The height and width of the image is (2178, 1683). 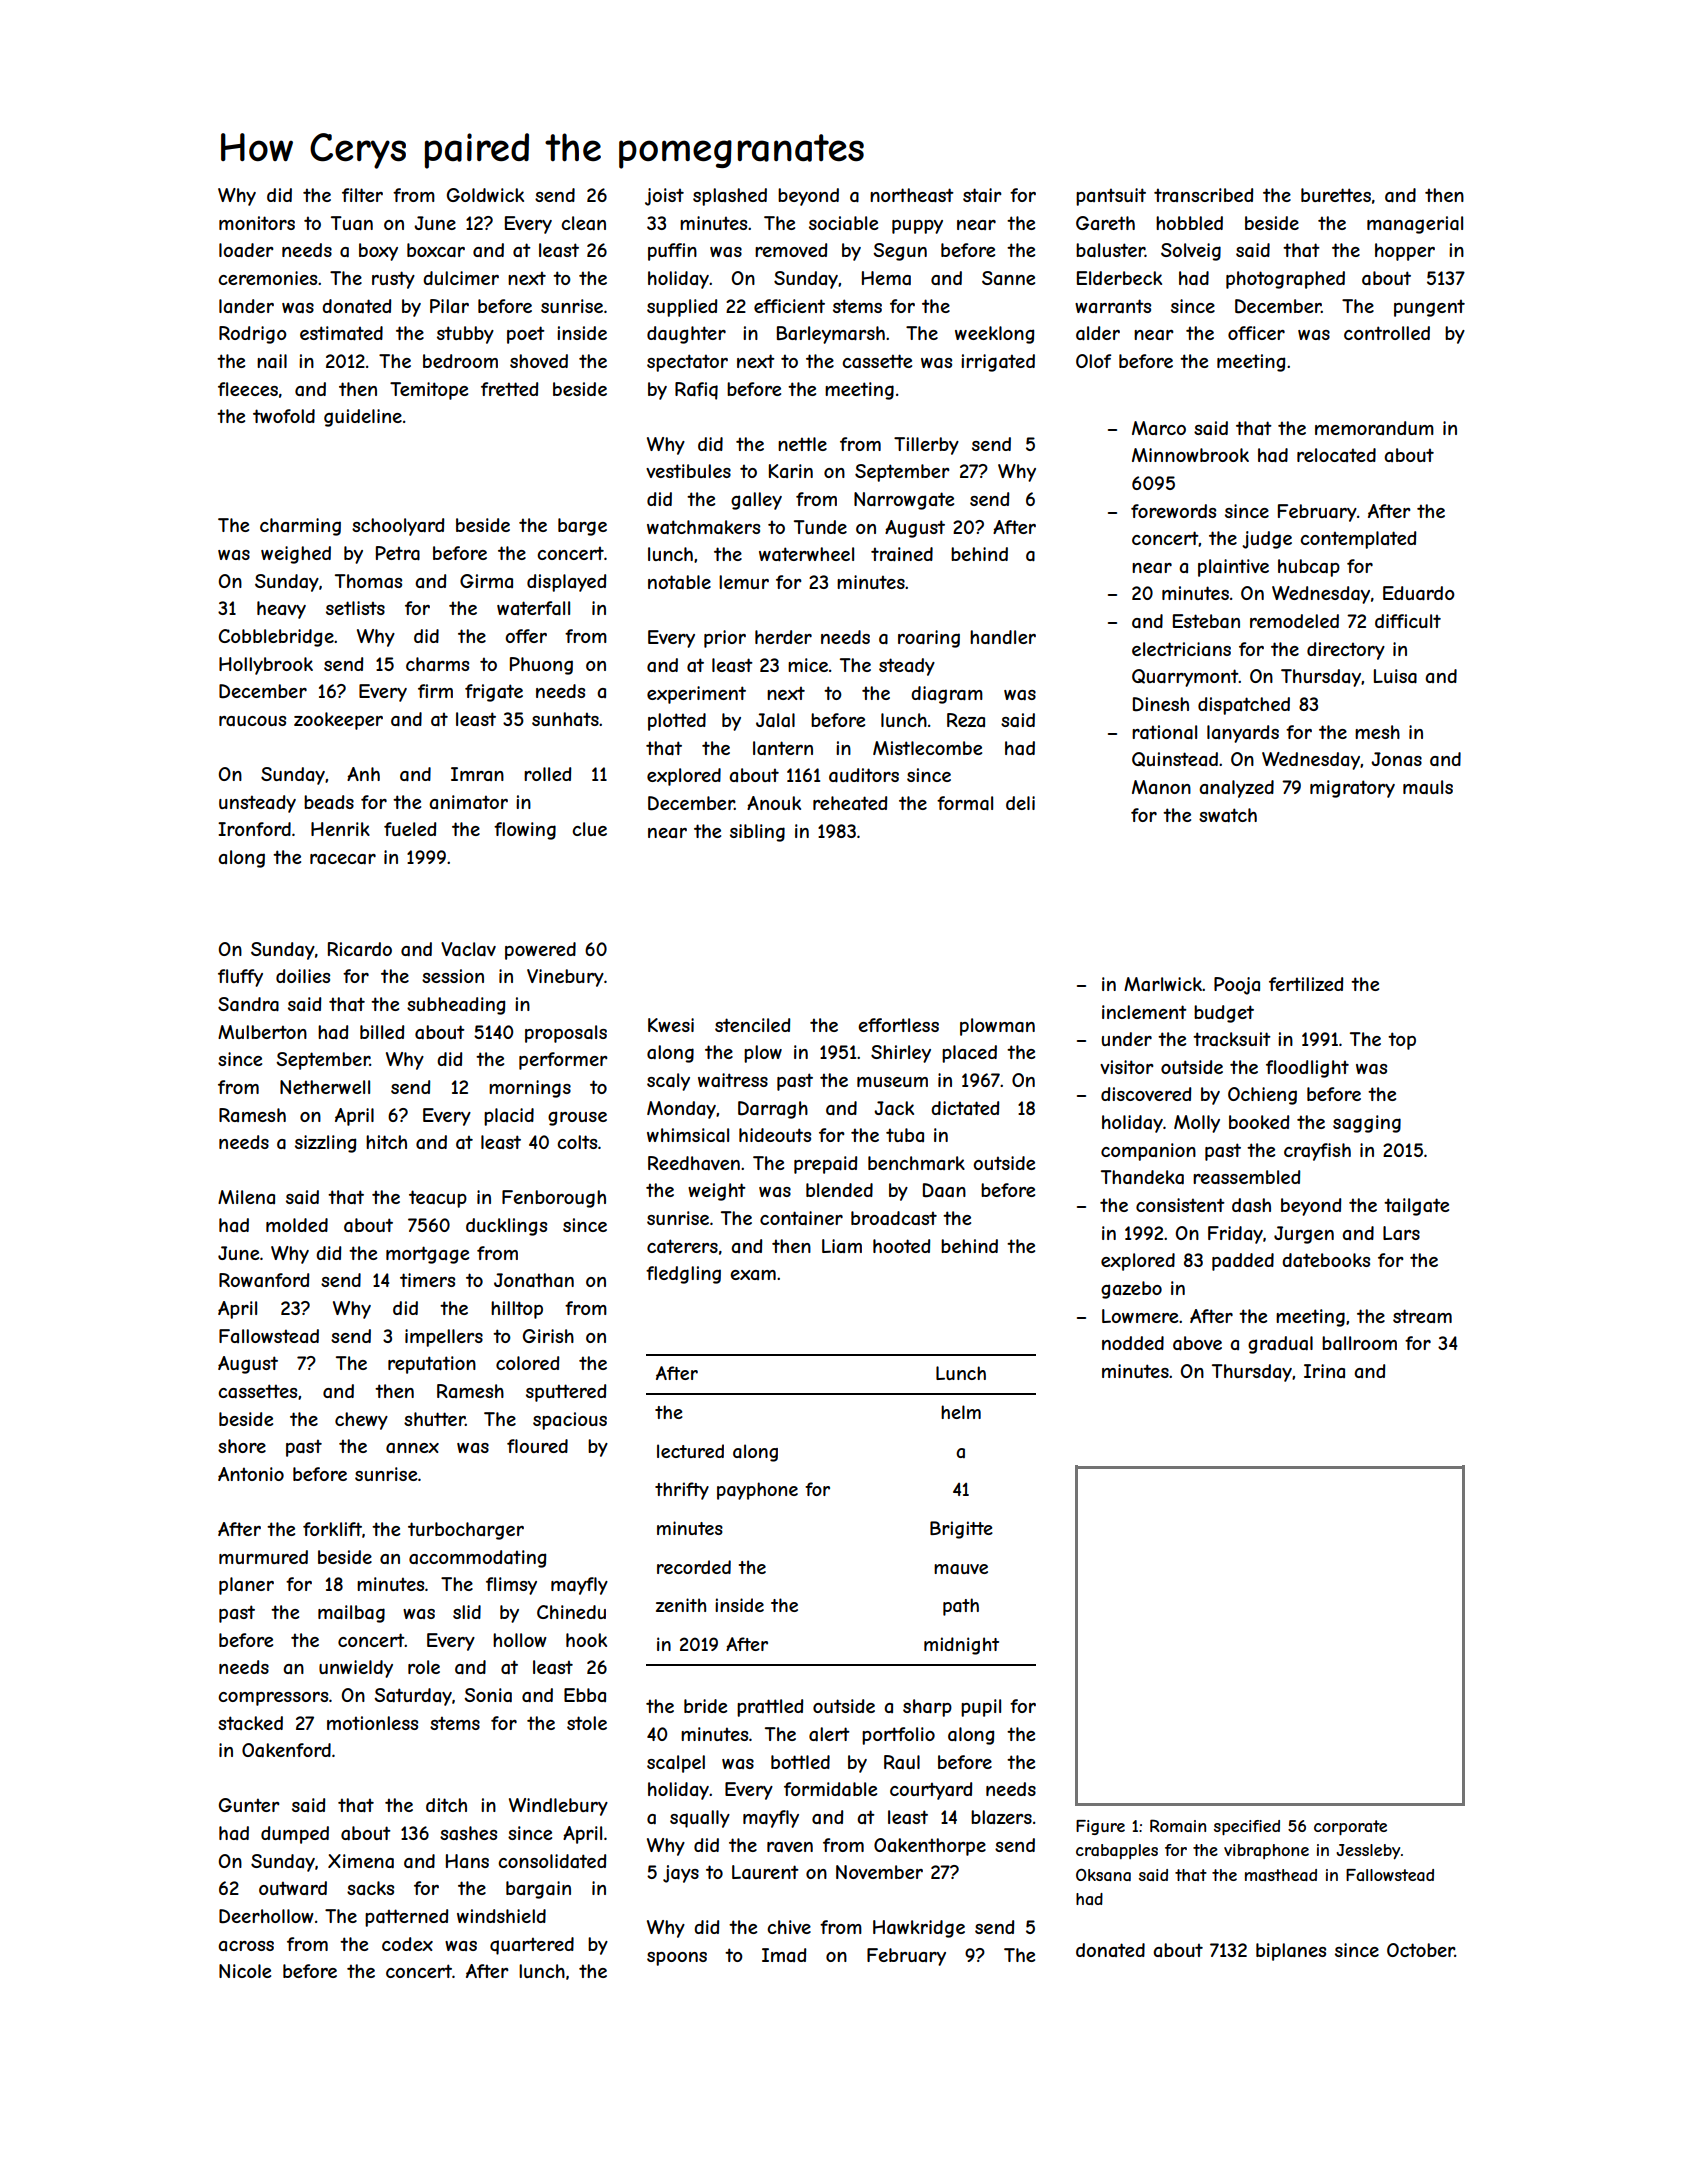 What do you see at coordinates (1111, 197) in the image?
I see `pantsuit` at bounding box center [1111, 197].
